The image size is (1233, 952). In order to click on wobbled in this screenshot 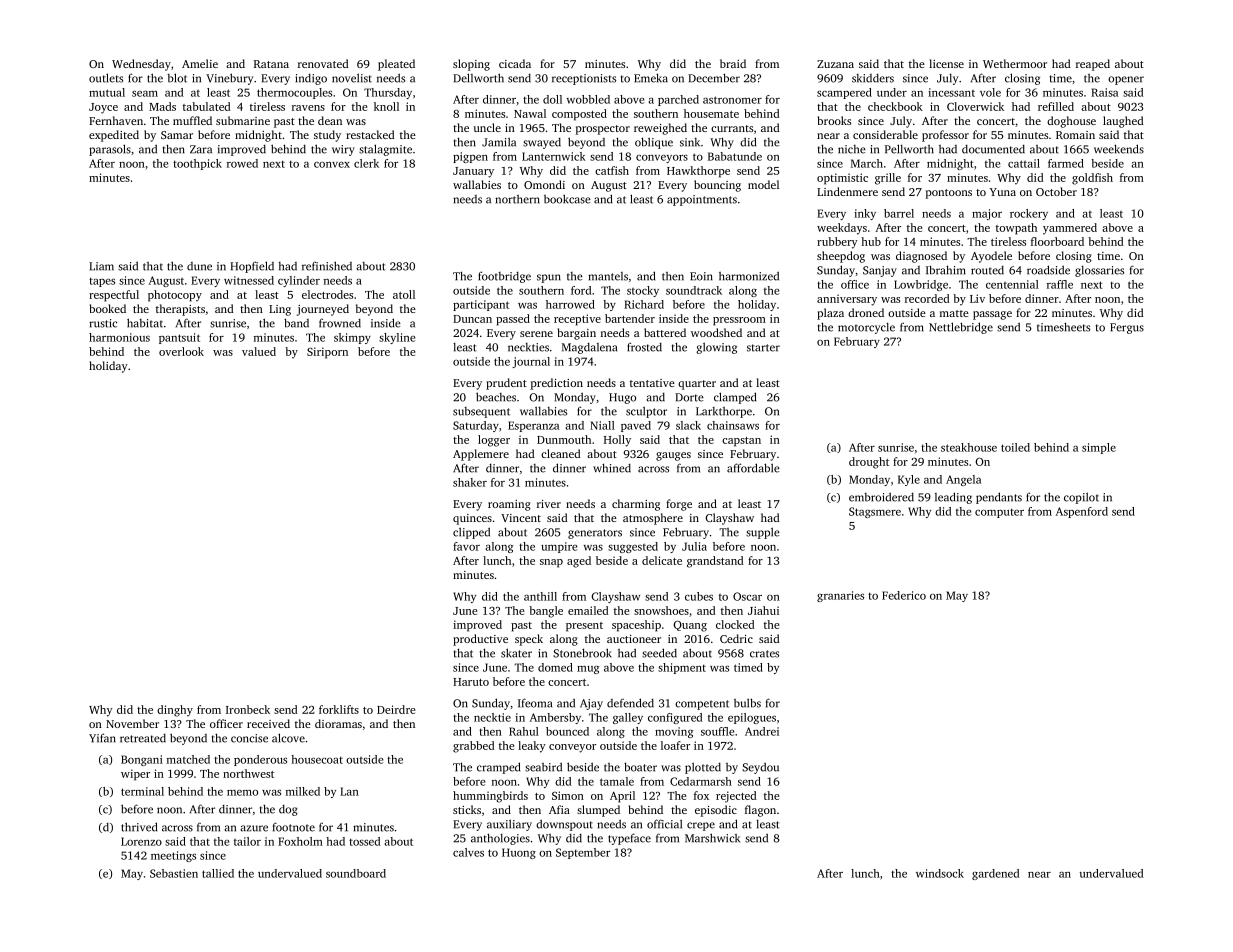, I will do `click(588, 99)`.
